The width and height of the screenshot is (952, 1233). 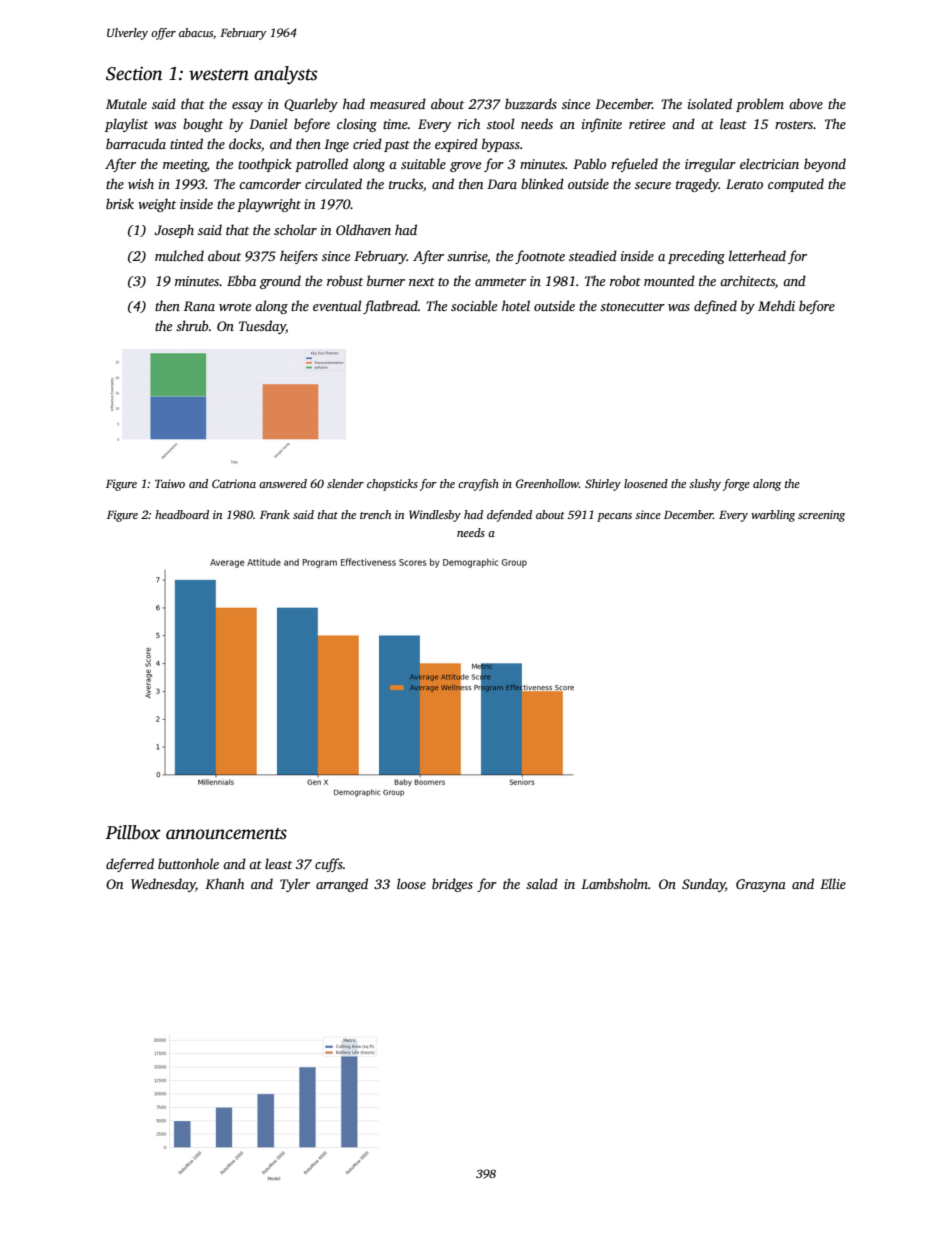 What do you see at coordinates (542, 883) in the screenshot?
I see `salad` at bounding box center [542, 883].
